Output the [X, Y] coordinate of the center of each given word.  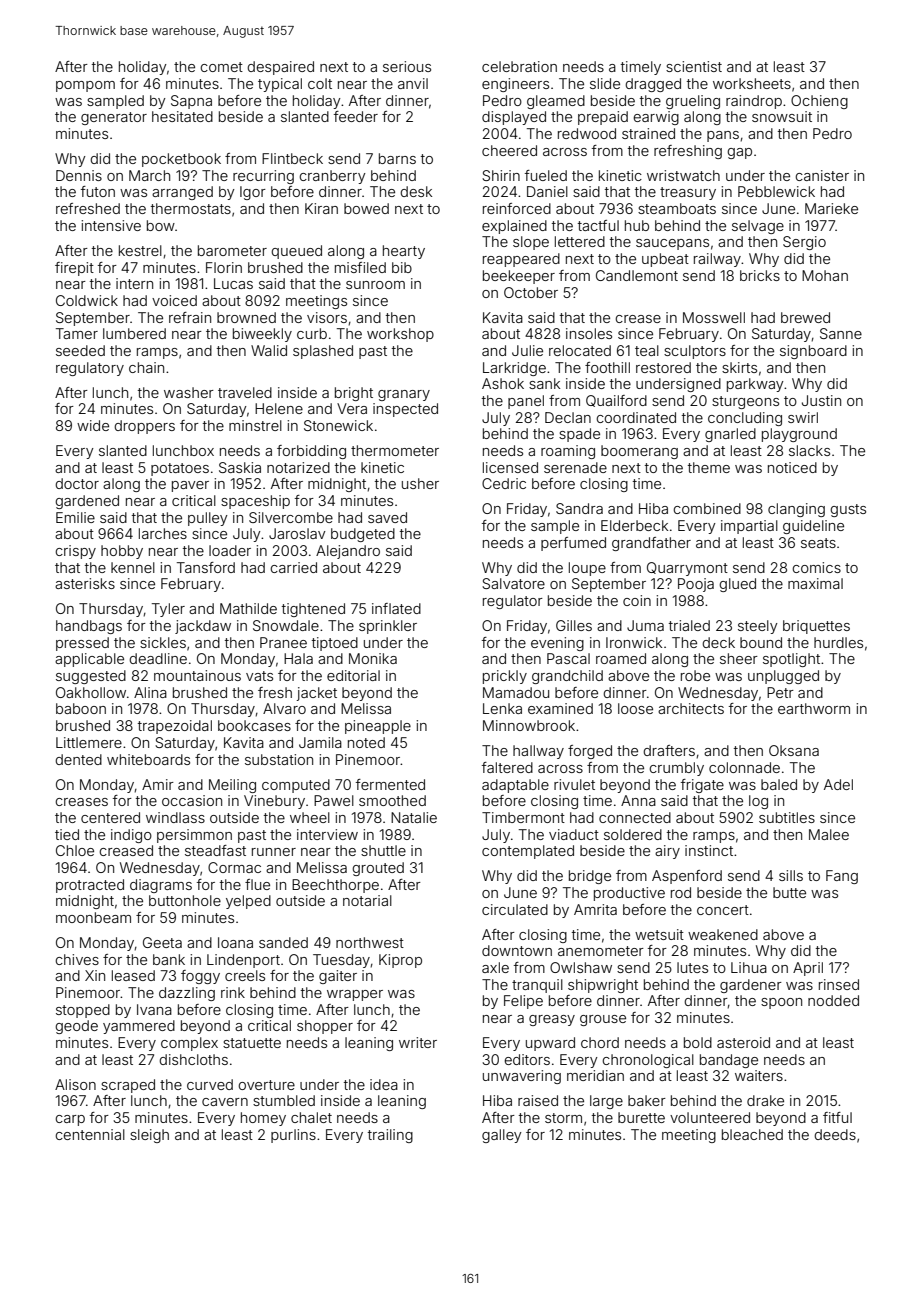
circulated [515, 909]
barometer [232, 250]
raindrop [754, 102]
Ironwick [634, 642]
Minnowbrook [529, 725]
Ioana [235, 942]
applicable [89, 660]
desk [416, 191]
